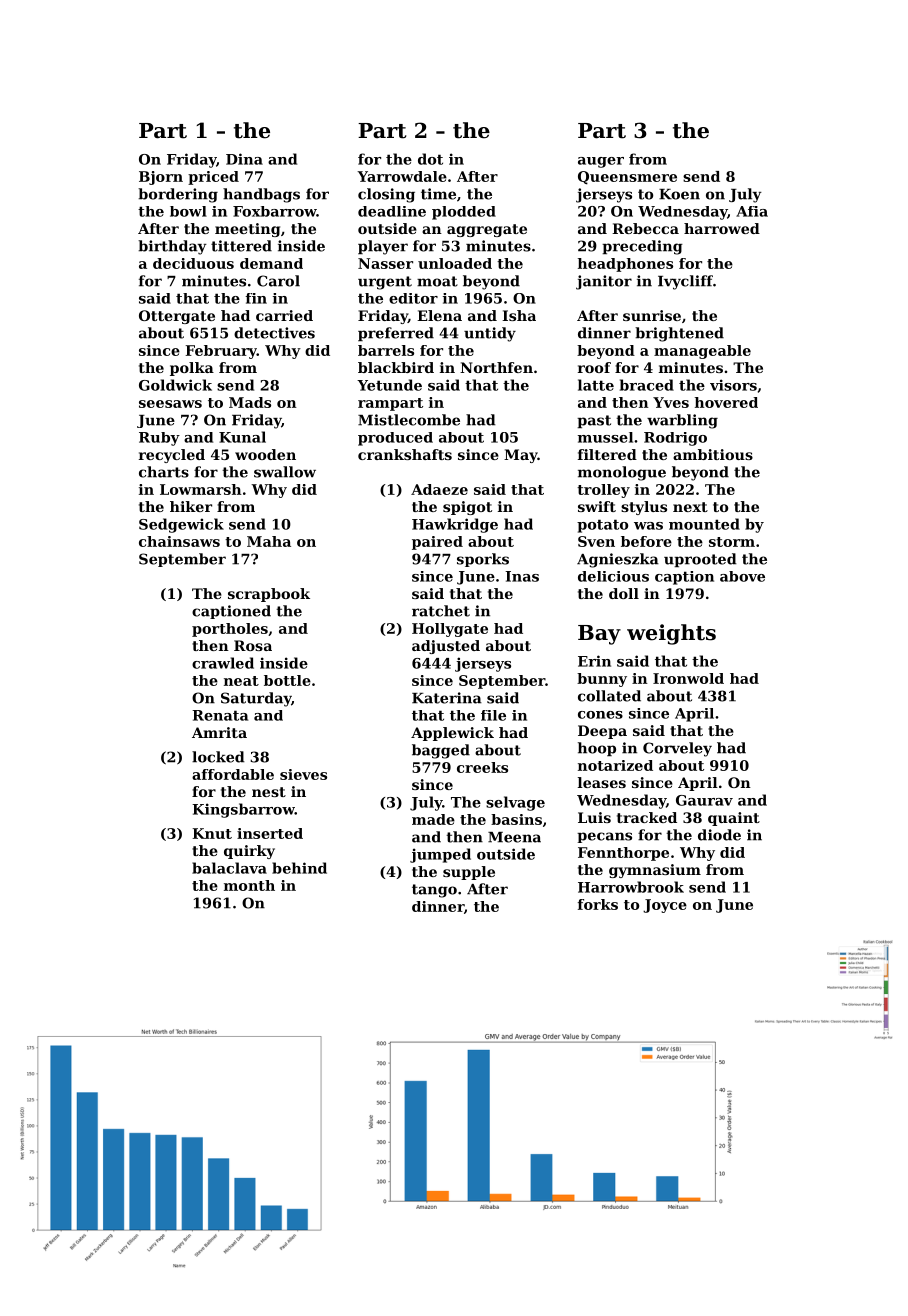 The width and height of the document is (908, 1316). What do you see at coordinates (609, 696) in the document?
I see `collated` at bounding box center [609, 696].
